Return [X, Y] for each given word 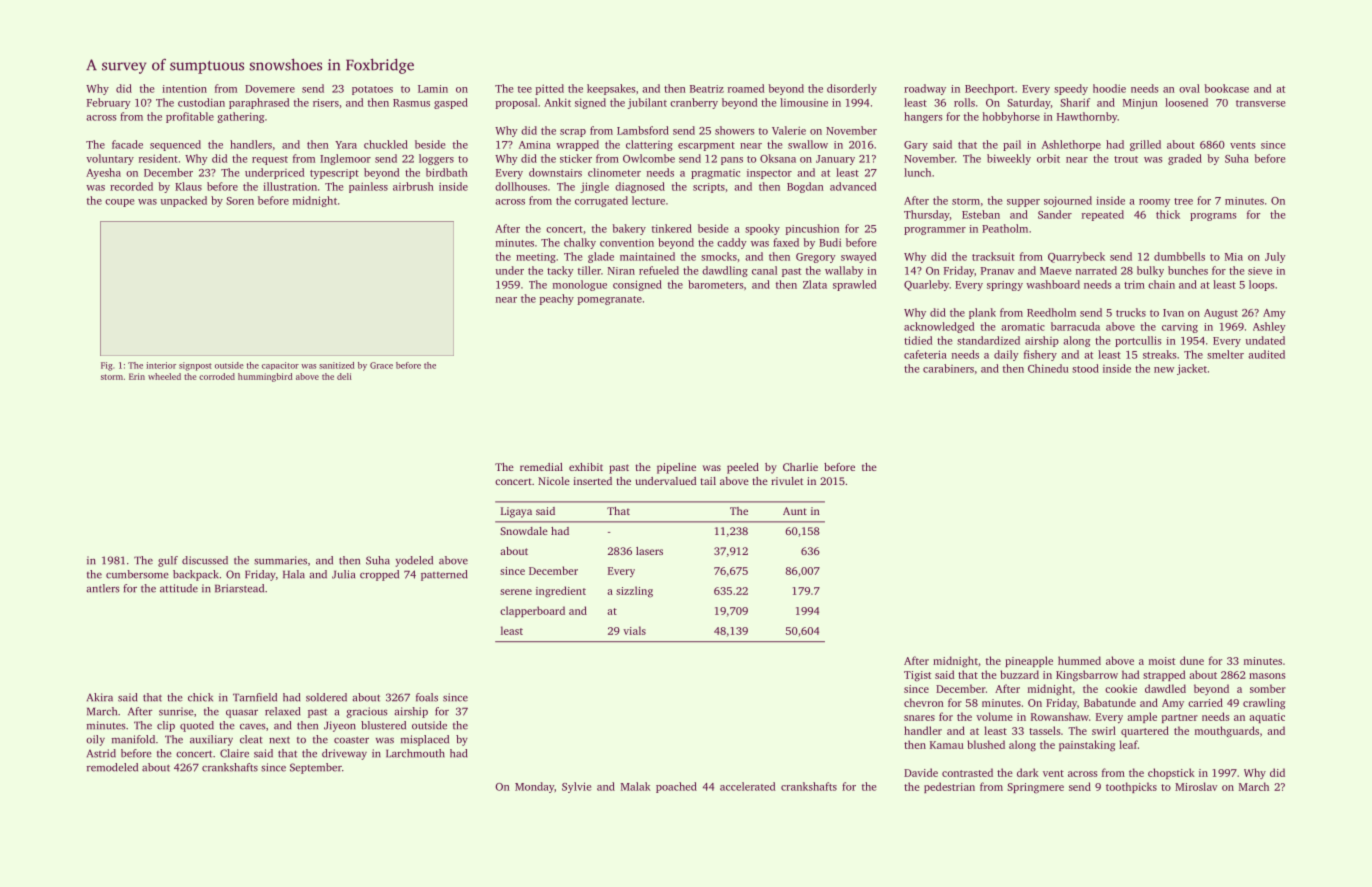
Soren [240, 201]
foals [427, 697]
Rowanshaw [1060, 716]
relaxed [282, 711]
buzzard [1020, 674]
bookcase [1227, 88]
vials [634, 630]
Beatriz [707, 89]
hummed [1079, 660]
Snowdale [524, 531]
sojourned [1068, 201]
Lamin [433, 89]
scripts [709, 188]
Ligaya [516, 512]
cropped [379, 575]
